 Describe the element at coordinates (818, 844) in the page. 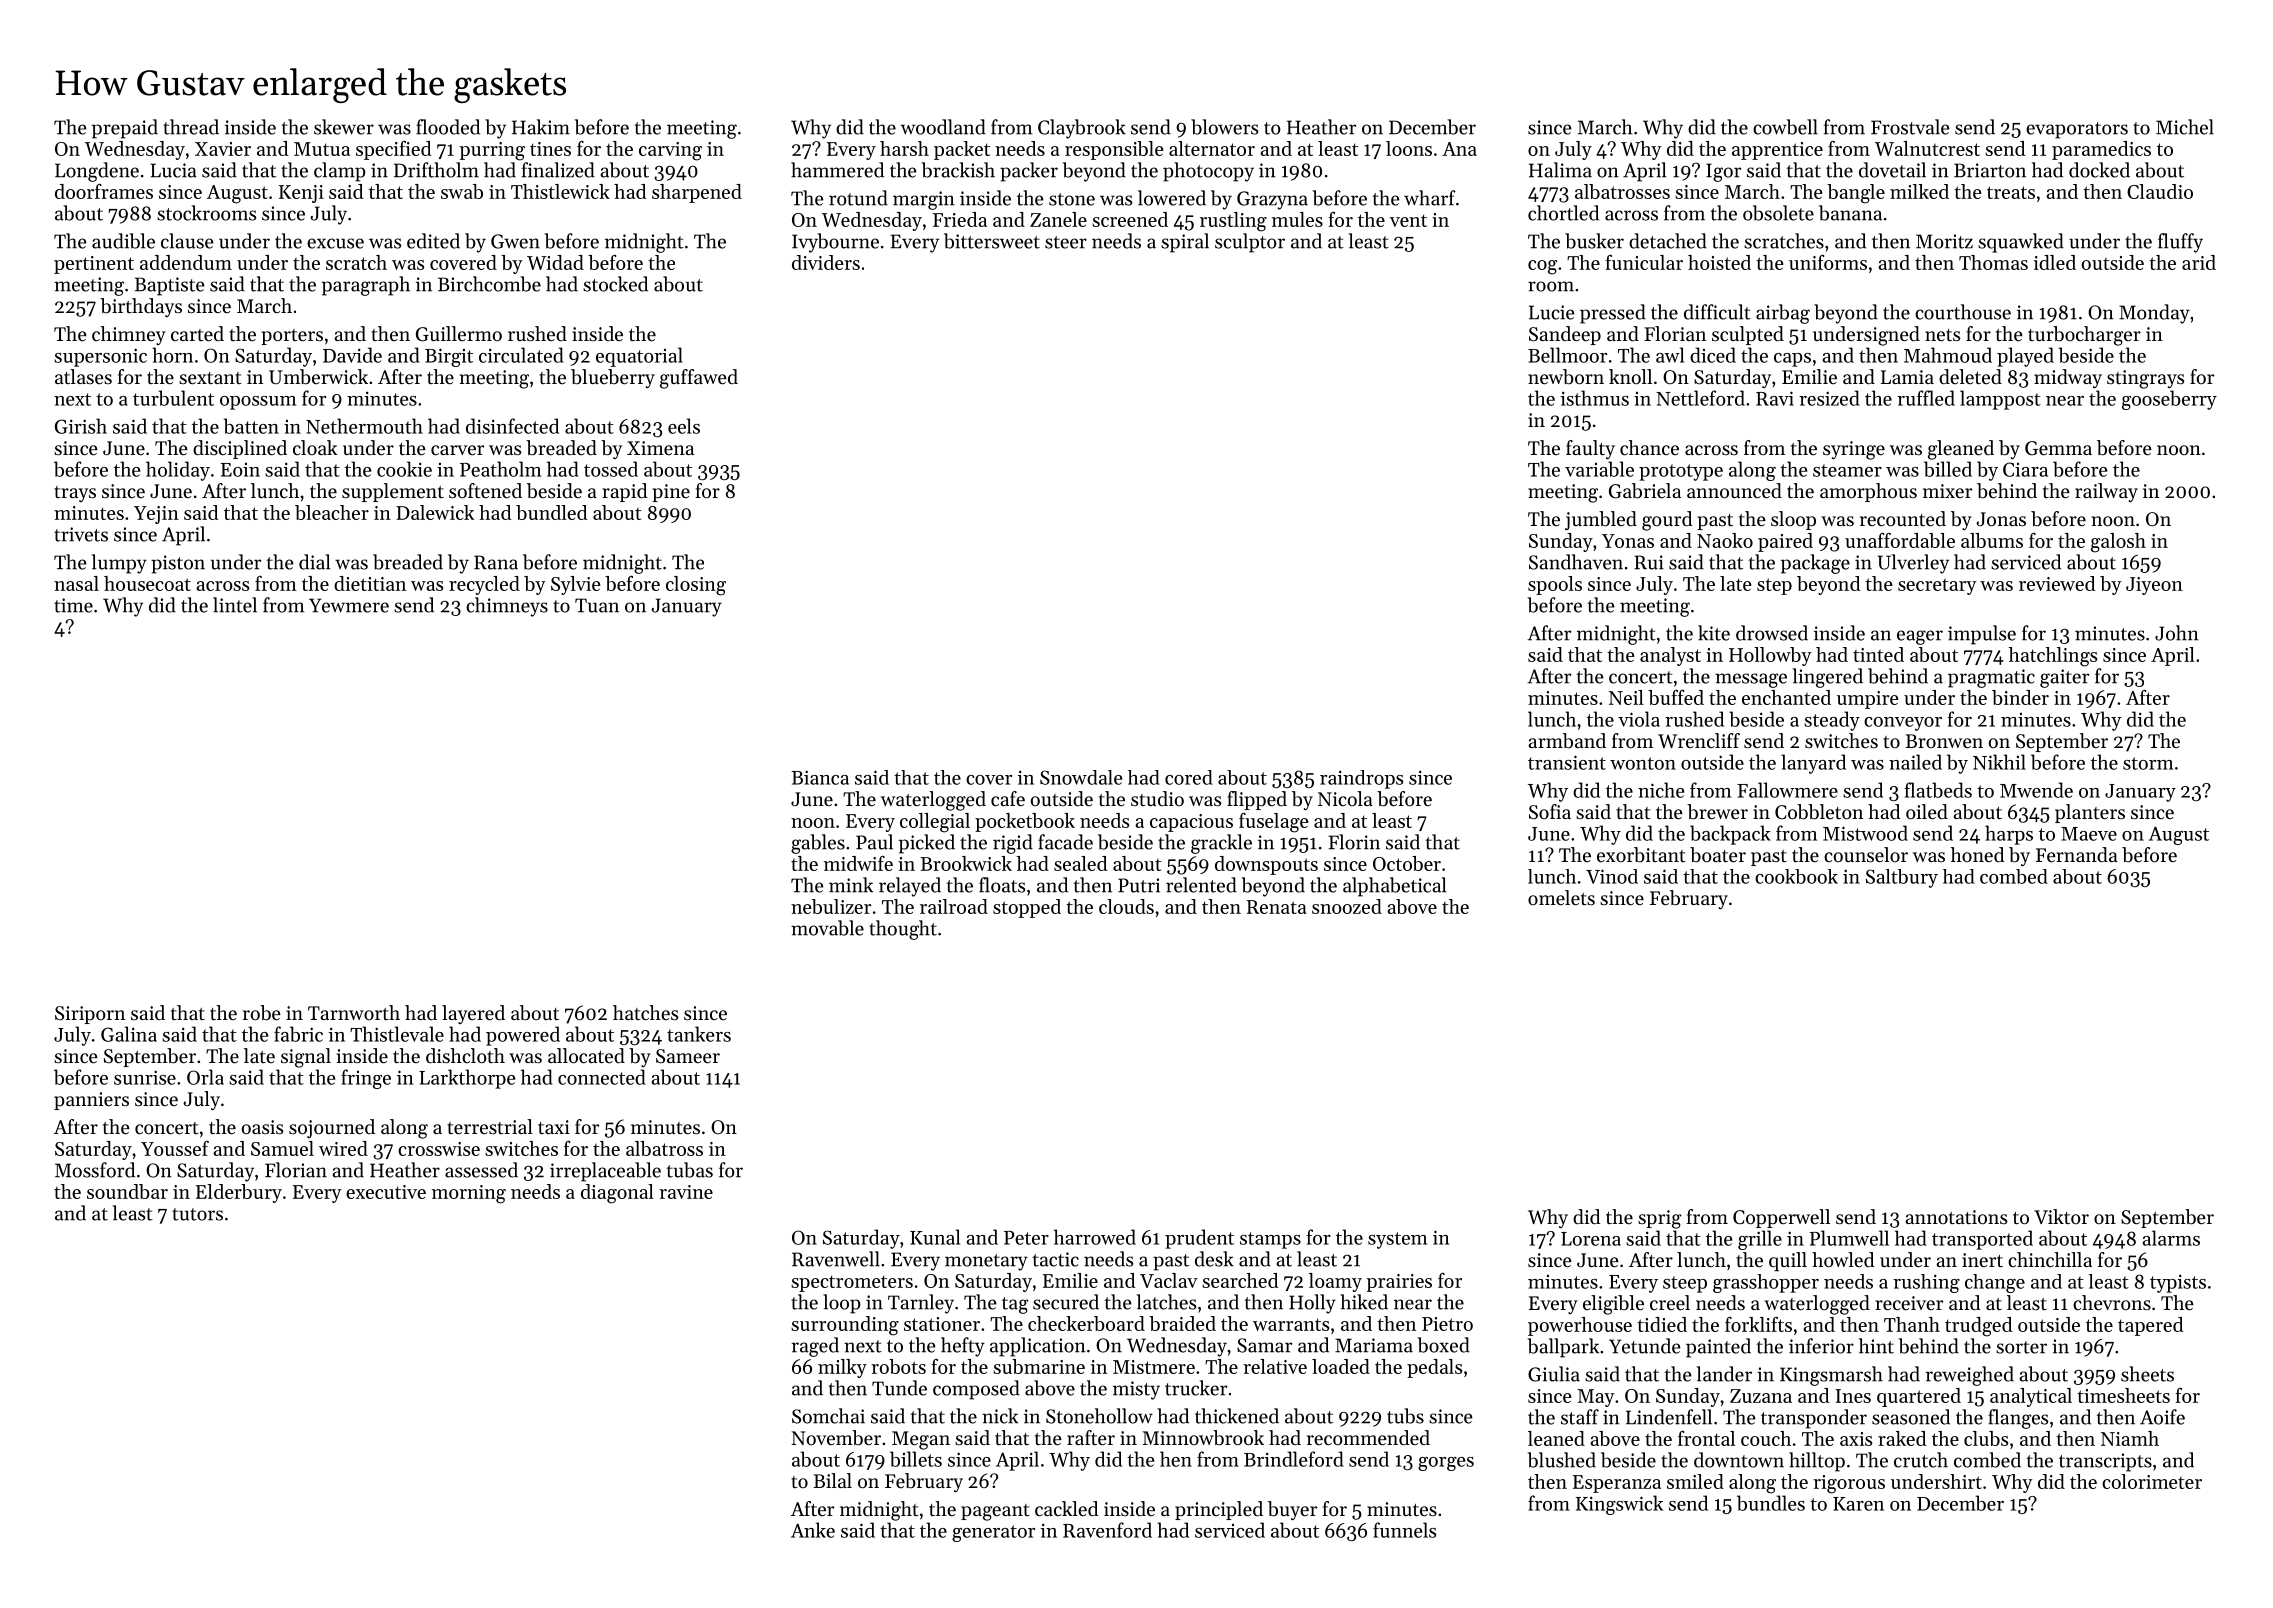

I see `gables` at that location.
